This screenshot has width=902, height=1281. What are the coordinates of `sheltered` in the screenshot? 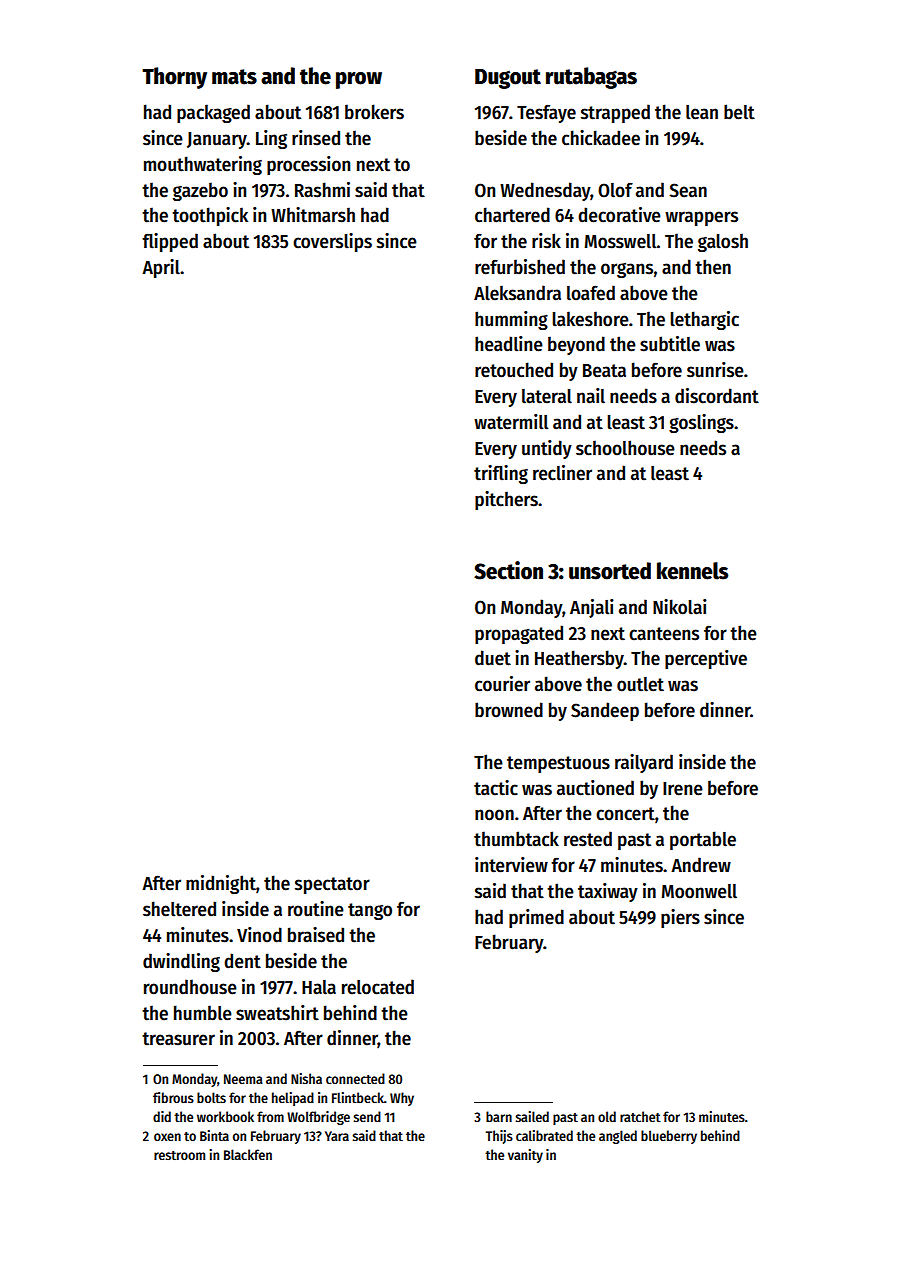 It's located at (179, 909).
